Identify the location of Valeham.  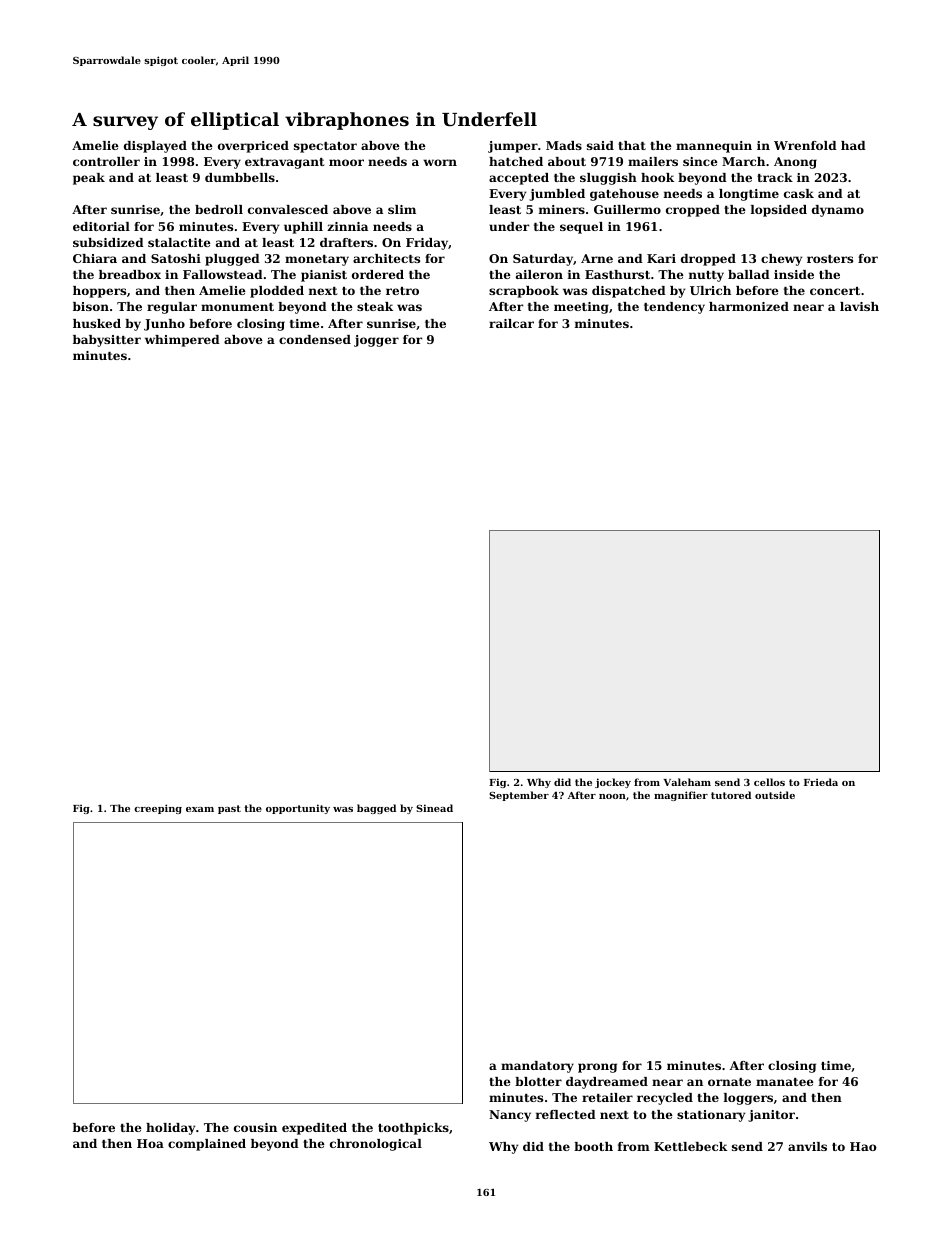
(687, 782).
